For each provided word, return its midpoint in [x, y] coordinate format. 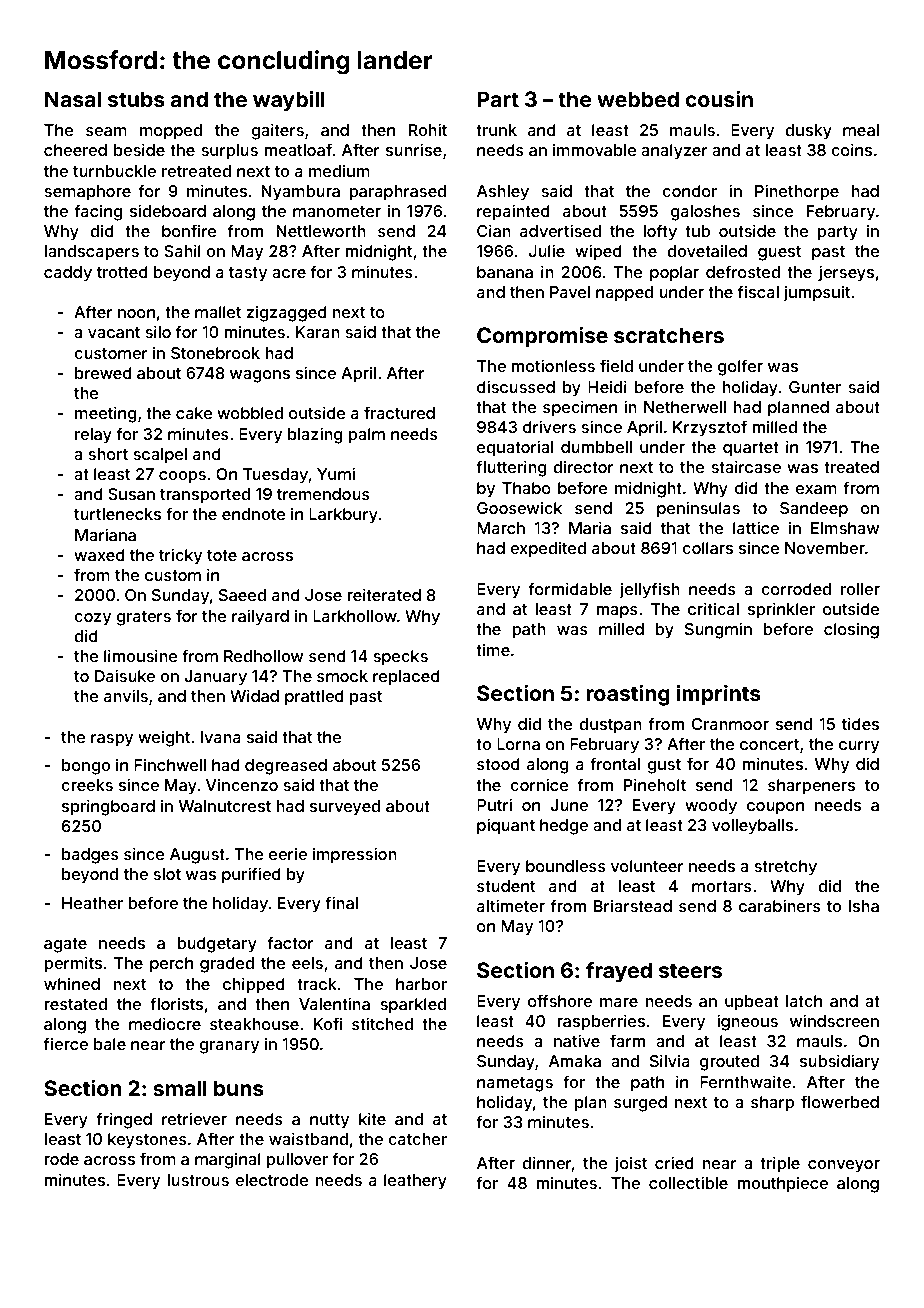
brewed [103, 373]
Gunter [815, 387]
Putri [494, 804]
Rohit [428, 129]
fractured [399, 412]
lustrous [198, 1180]
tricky [180, 556]
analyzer [674, 152]
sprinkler [781, 610]
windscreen [834, 1020]
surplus [229, 152]
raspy [112, 740]
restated [75, 1004]
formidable [570, 588]
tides [860, 723]
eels [307, 963]
